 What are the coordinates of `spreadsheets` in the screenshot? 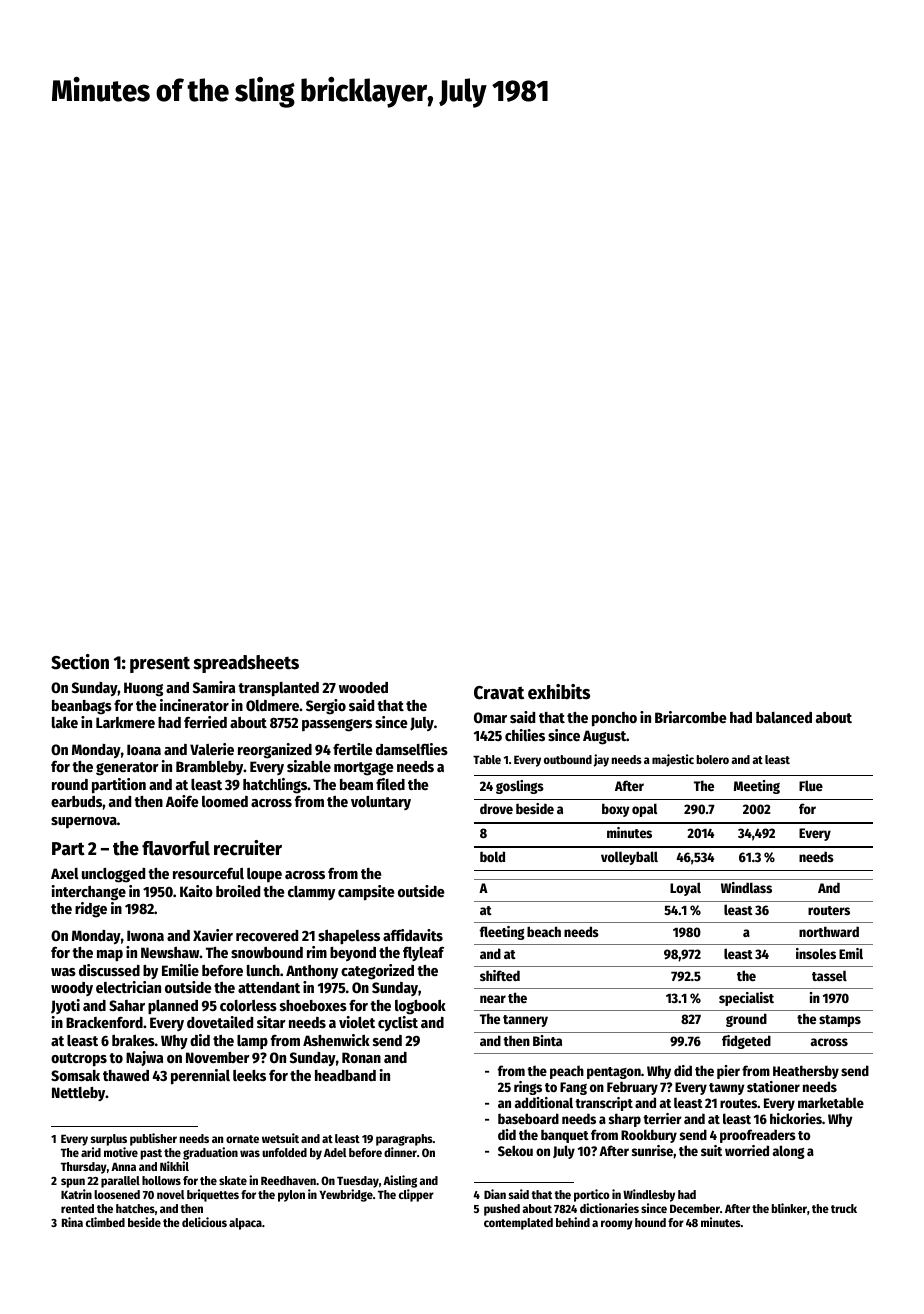 It's located at (246, 664).
